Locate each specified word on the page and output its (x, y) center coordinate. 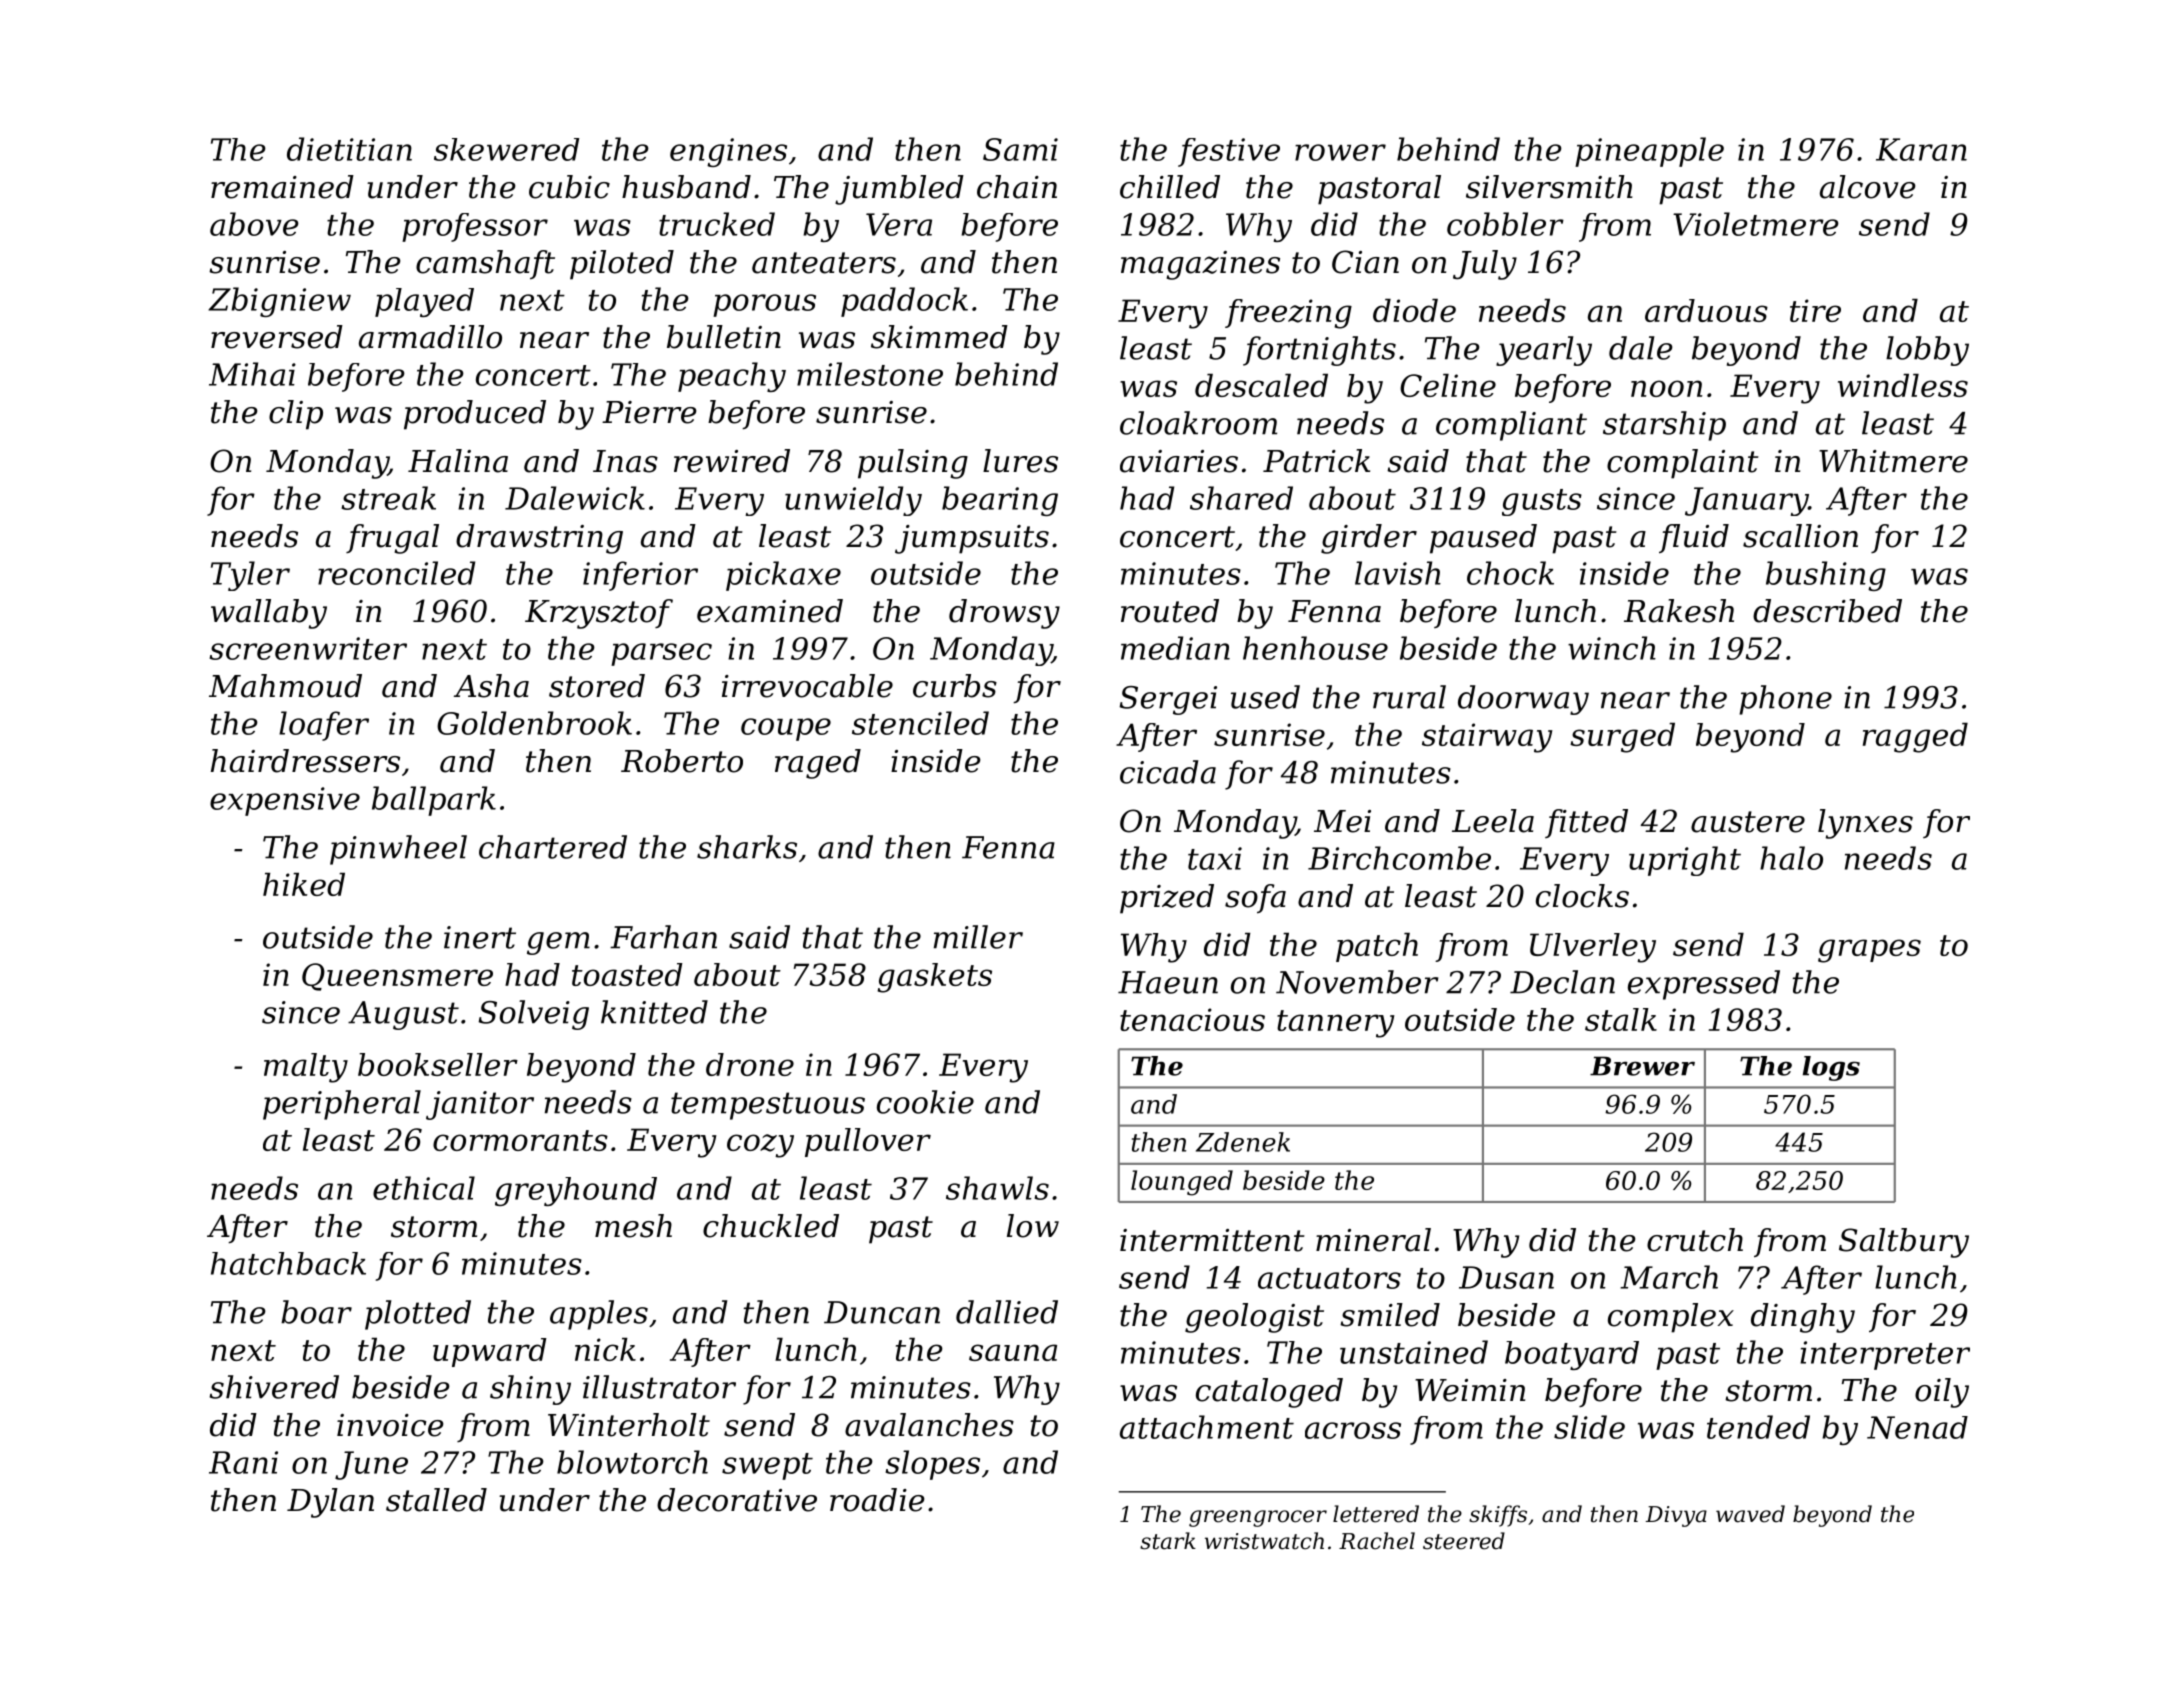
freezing (1288, 314)
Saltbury (1904, 1243)
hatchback (288, 1263)
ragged (1915, 738)
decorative (737, 1500)
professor (475, 227)
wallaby (269, 614)
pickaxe (783, 576)
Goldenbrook (534, 723)
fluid (1694, 538)
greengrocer (1258, 1518)
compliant (1511, 426)
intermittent (1212, 1240)
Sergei (1168, 700)
